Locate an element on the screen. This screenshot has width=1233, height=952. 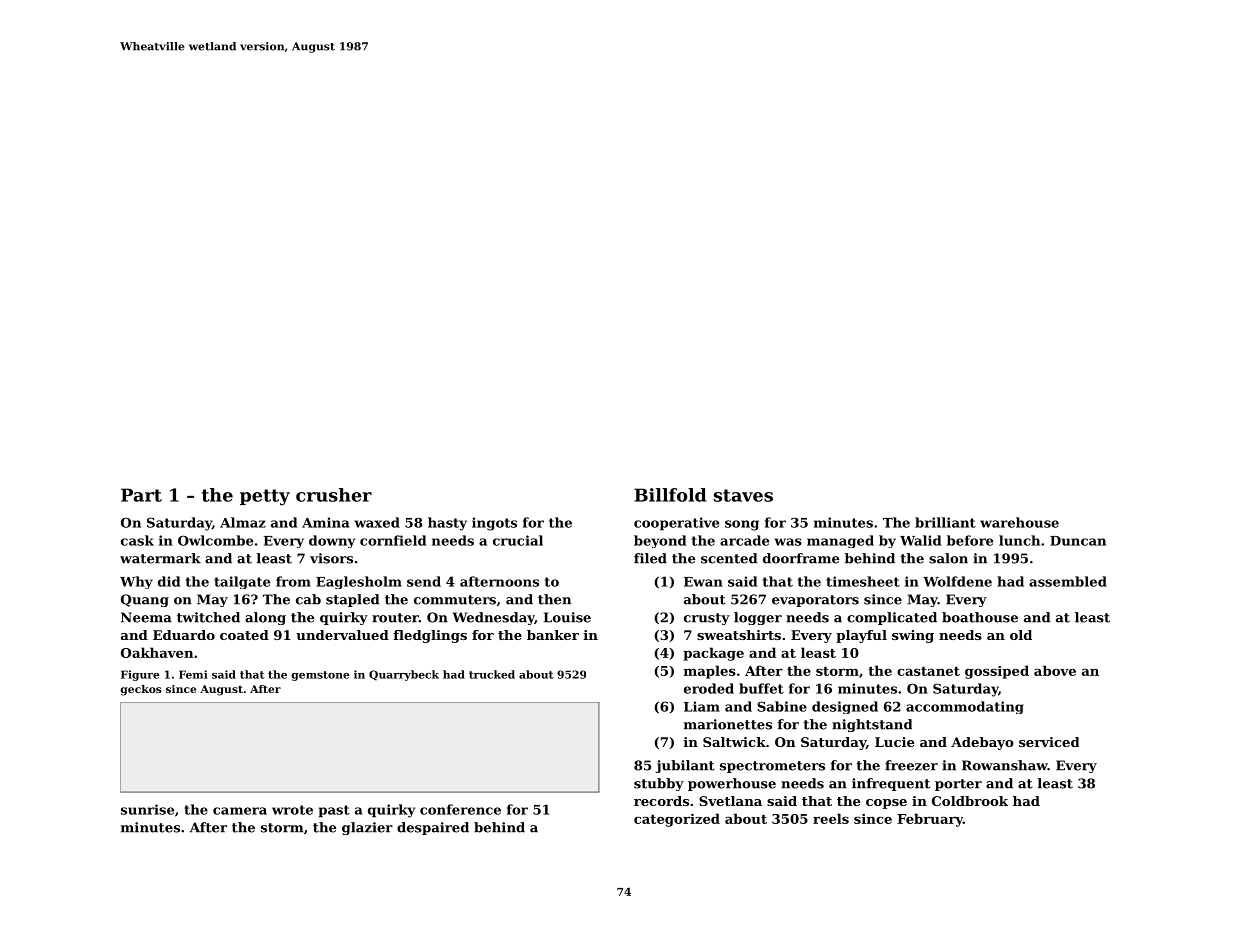
staves is located at coordinates (743, 495).
